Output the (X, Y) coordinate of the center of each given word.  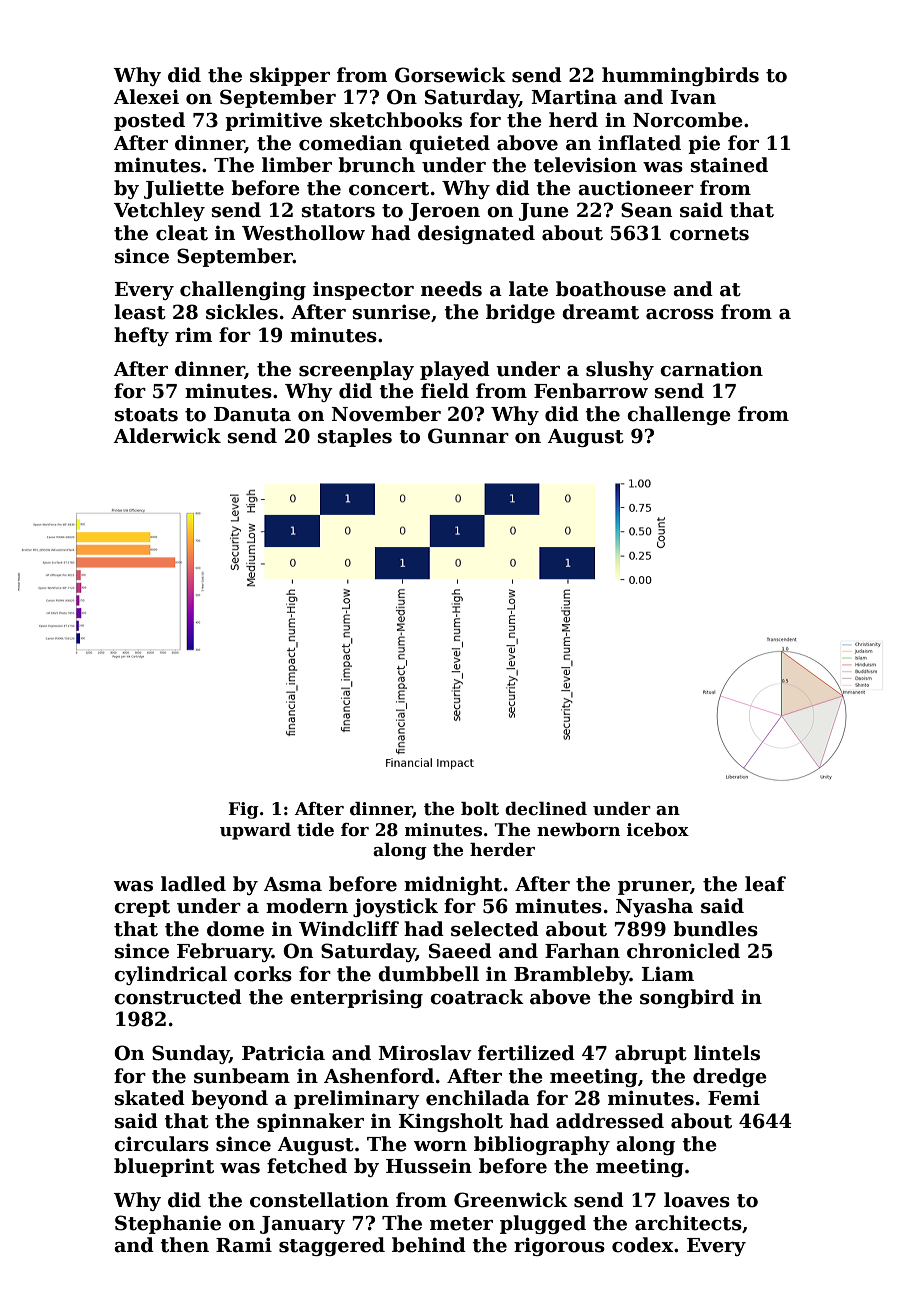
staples (355, 437)
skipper (290, 76)
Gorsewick (450, 75)
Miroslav (425, 1053)
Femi (734, 1098)
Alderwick (167, 436)
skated (150, 1098)
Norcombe (688, 120)
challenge (679, 415)
